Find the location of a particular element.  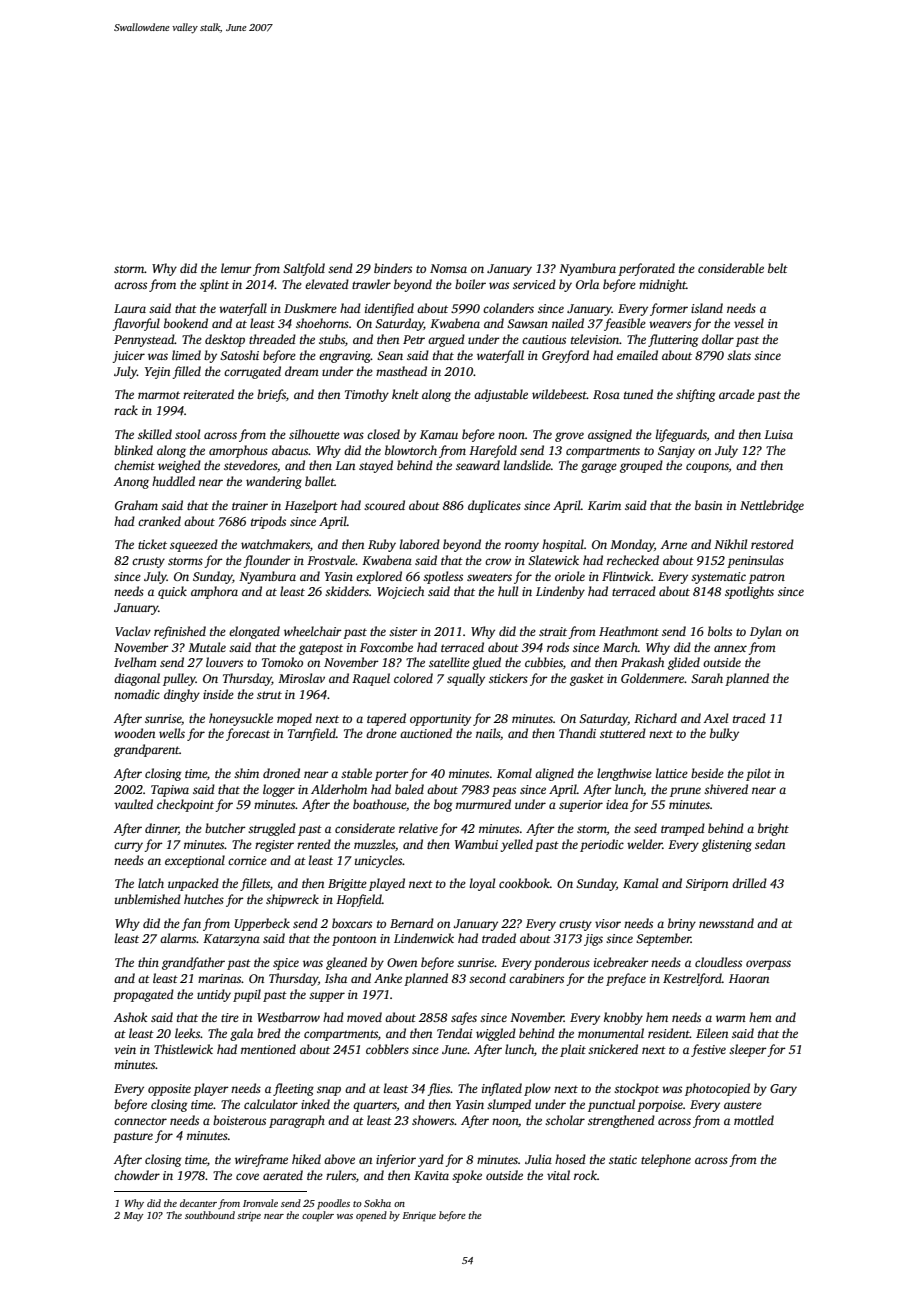

glued is located at coordinates (486, 663).
